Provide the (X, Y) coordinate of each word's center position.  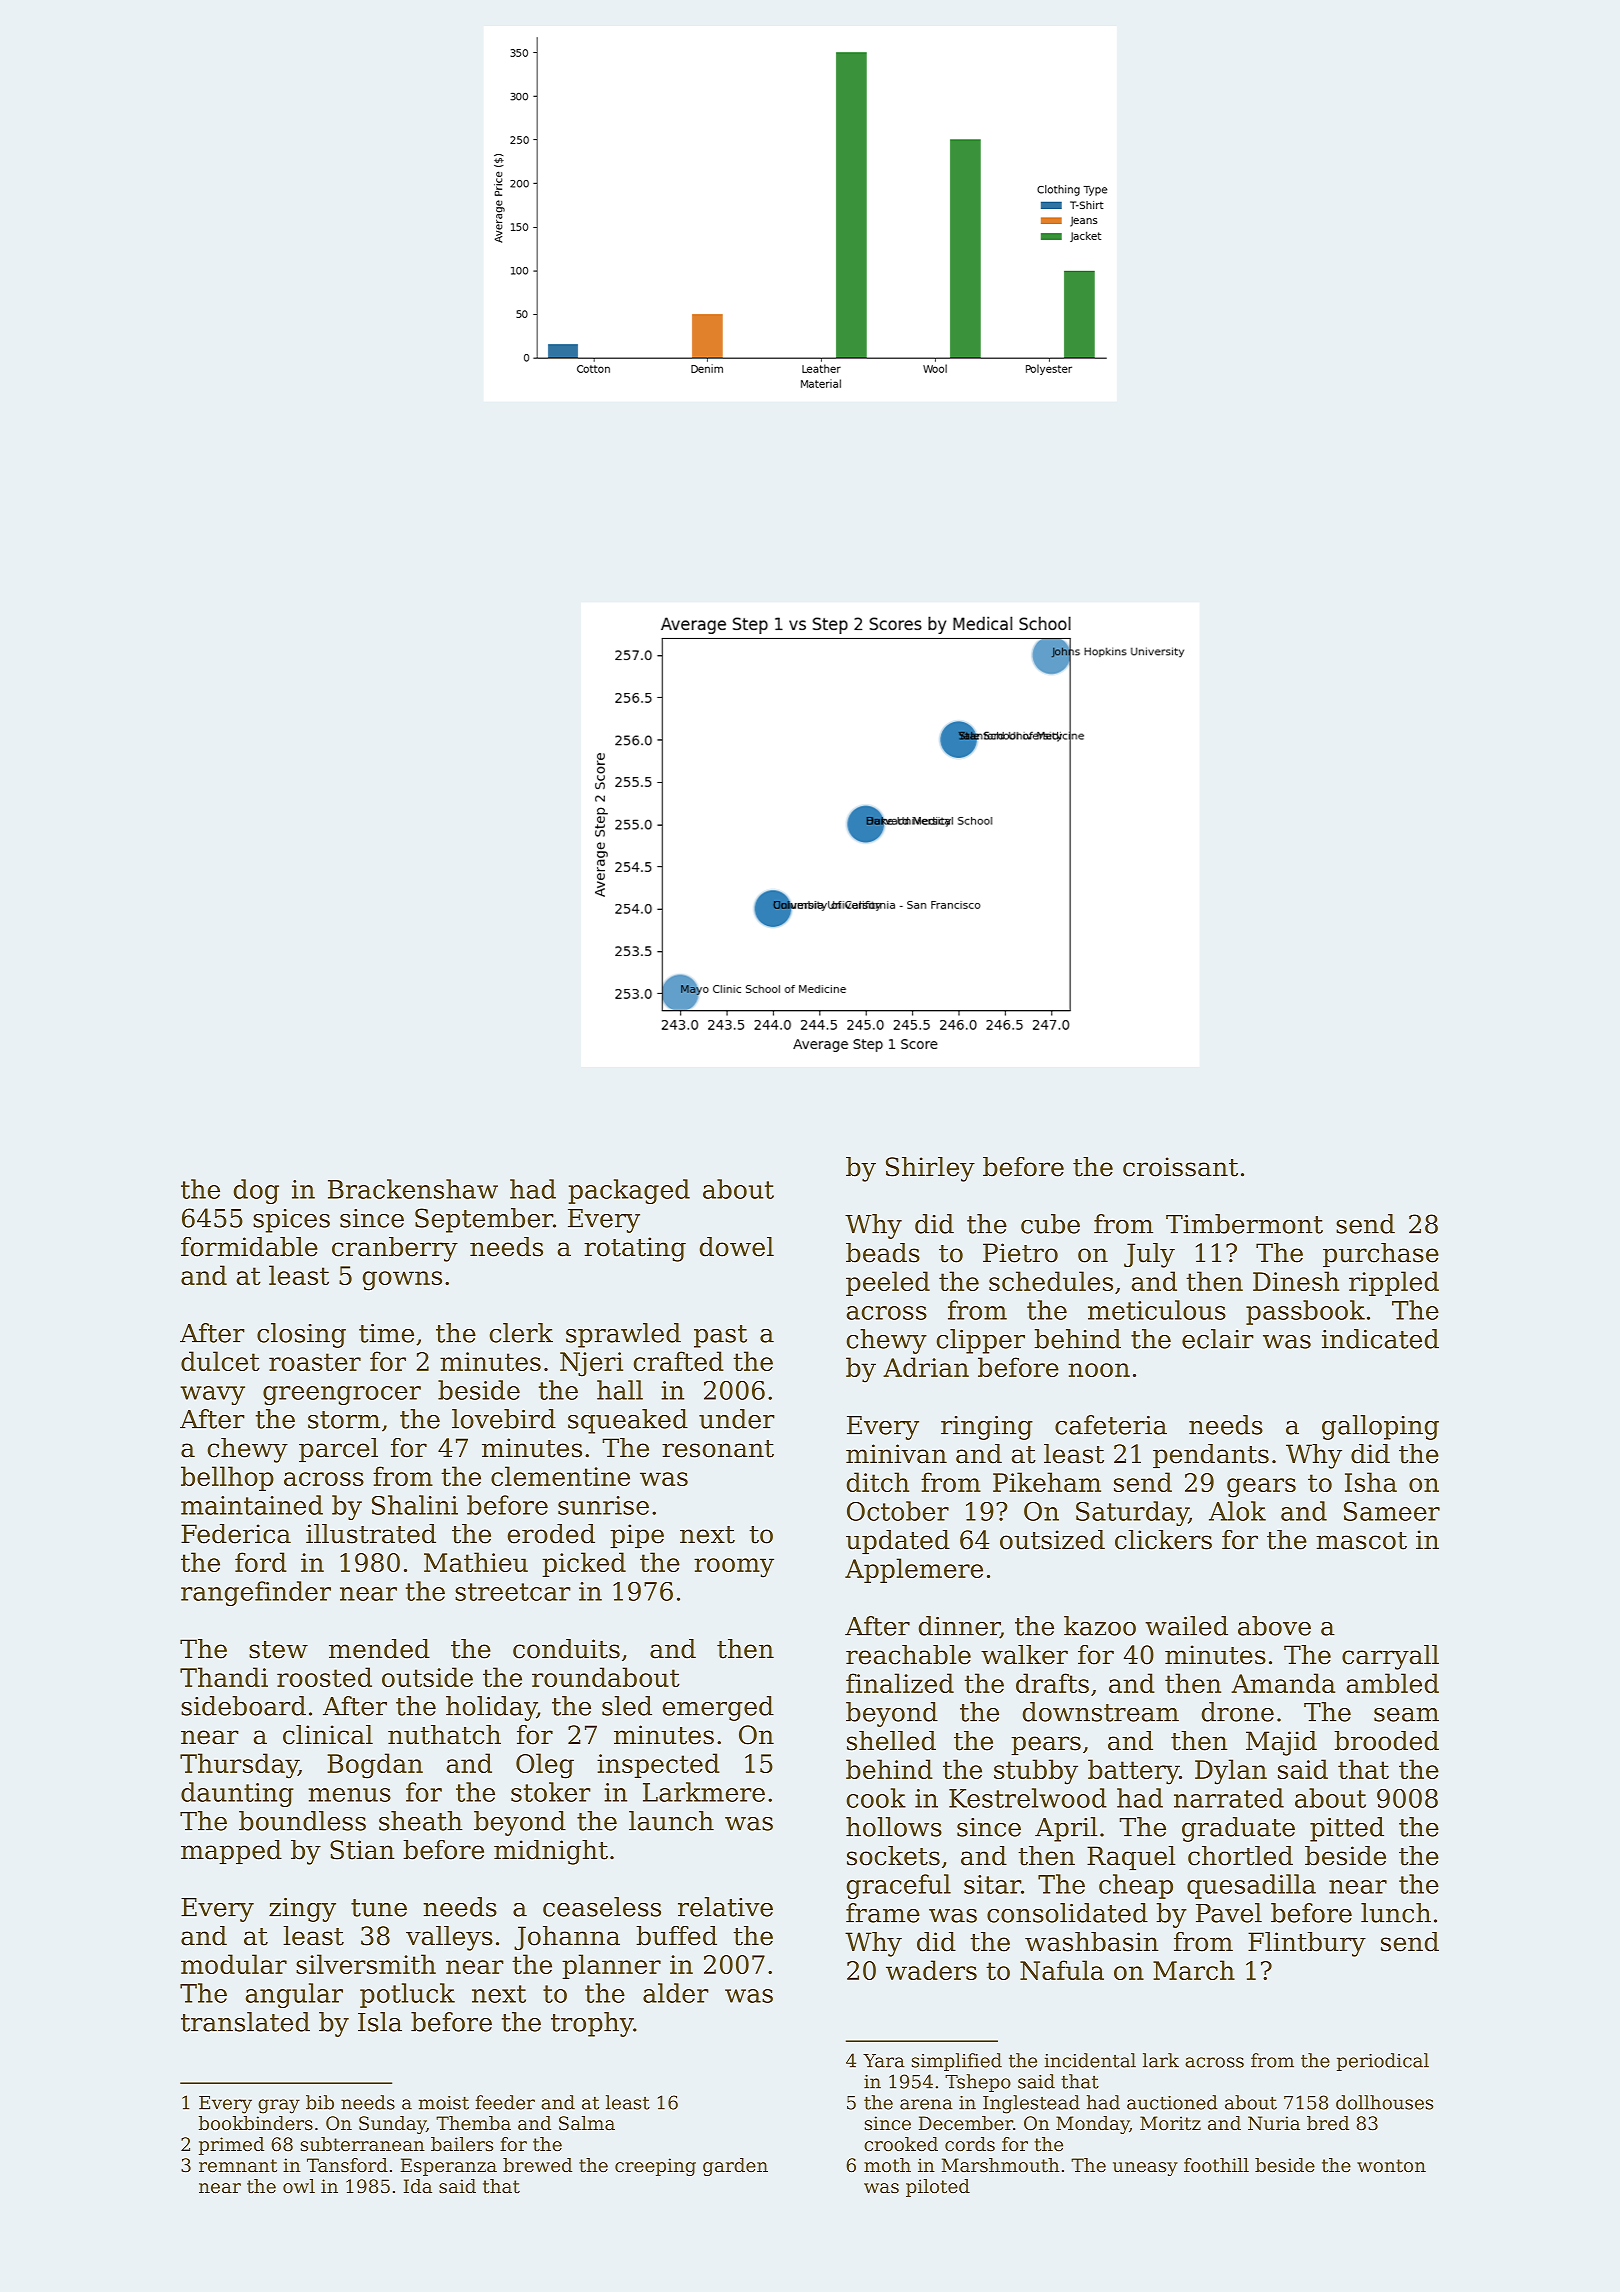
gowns (402, 1281)
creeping (655, 2167)
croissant (1180, 1167)
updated (898, 1542)
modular (234, 1964)
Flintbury (1307, 1944)
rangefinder (256, 1593)
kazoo (1100, 1626)
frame (883, 1913)
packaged (629, 1191)
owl (299, 2186)
